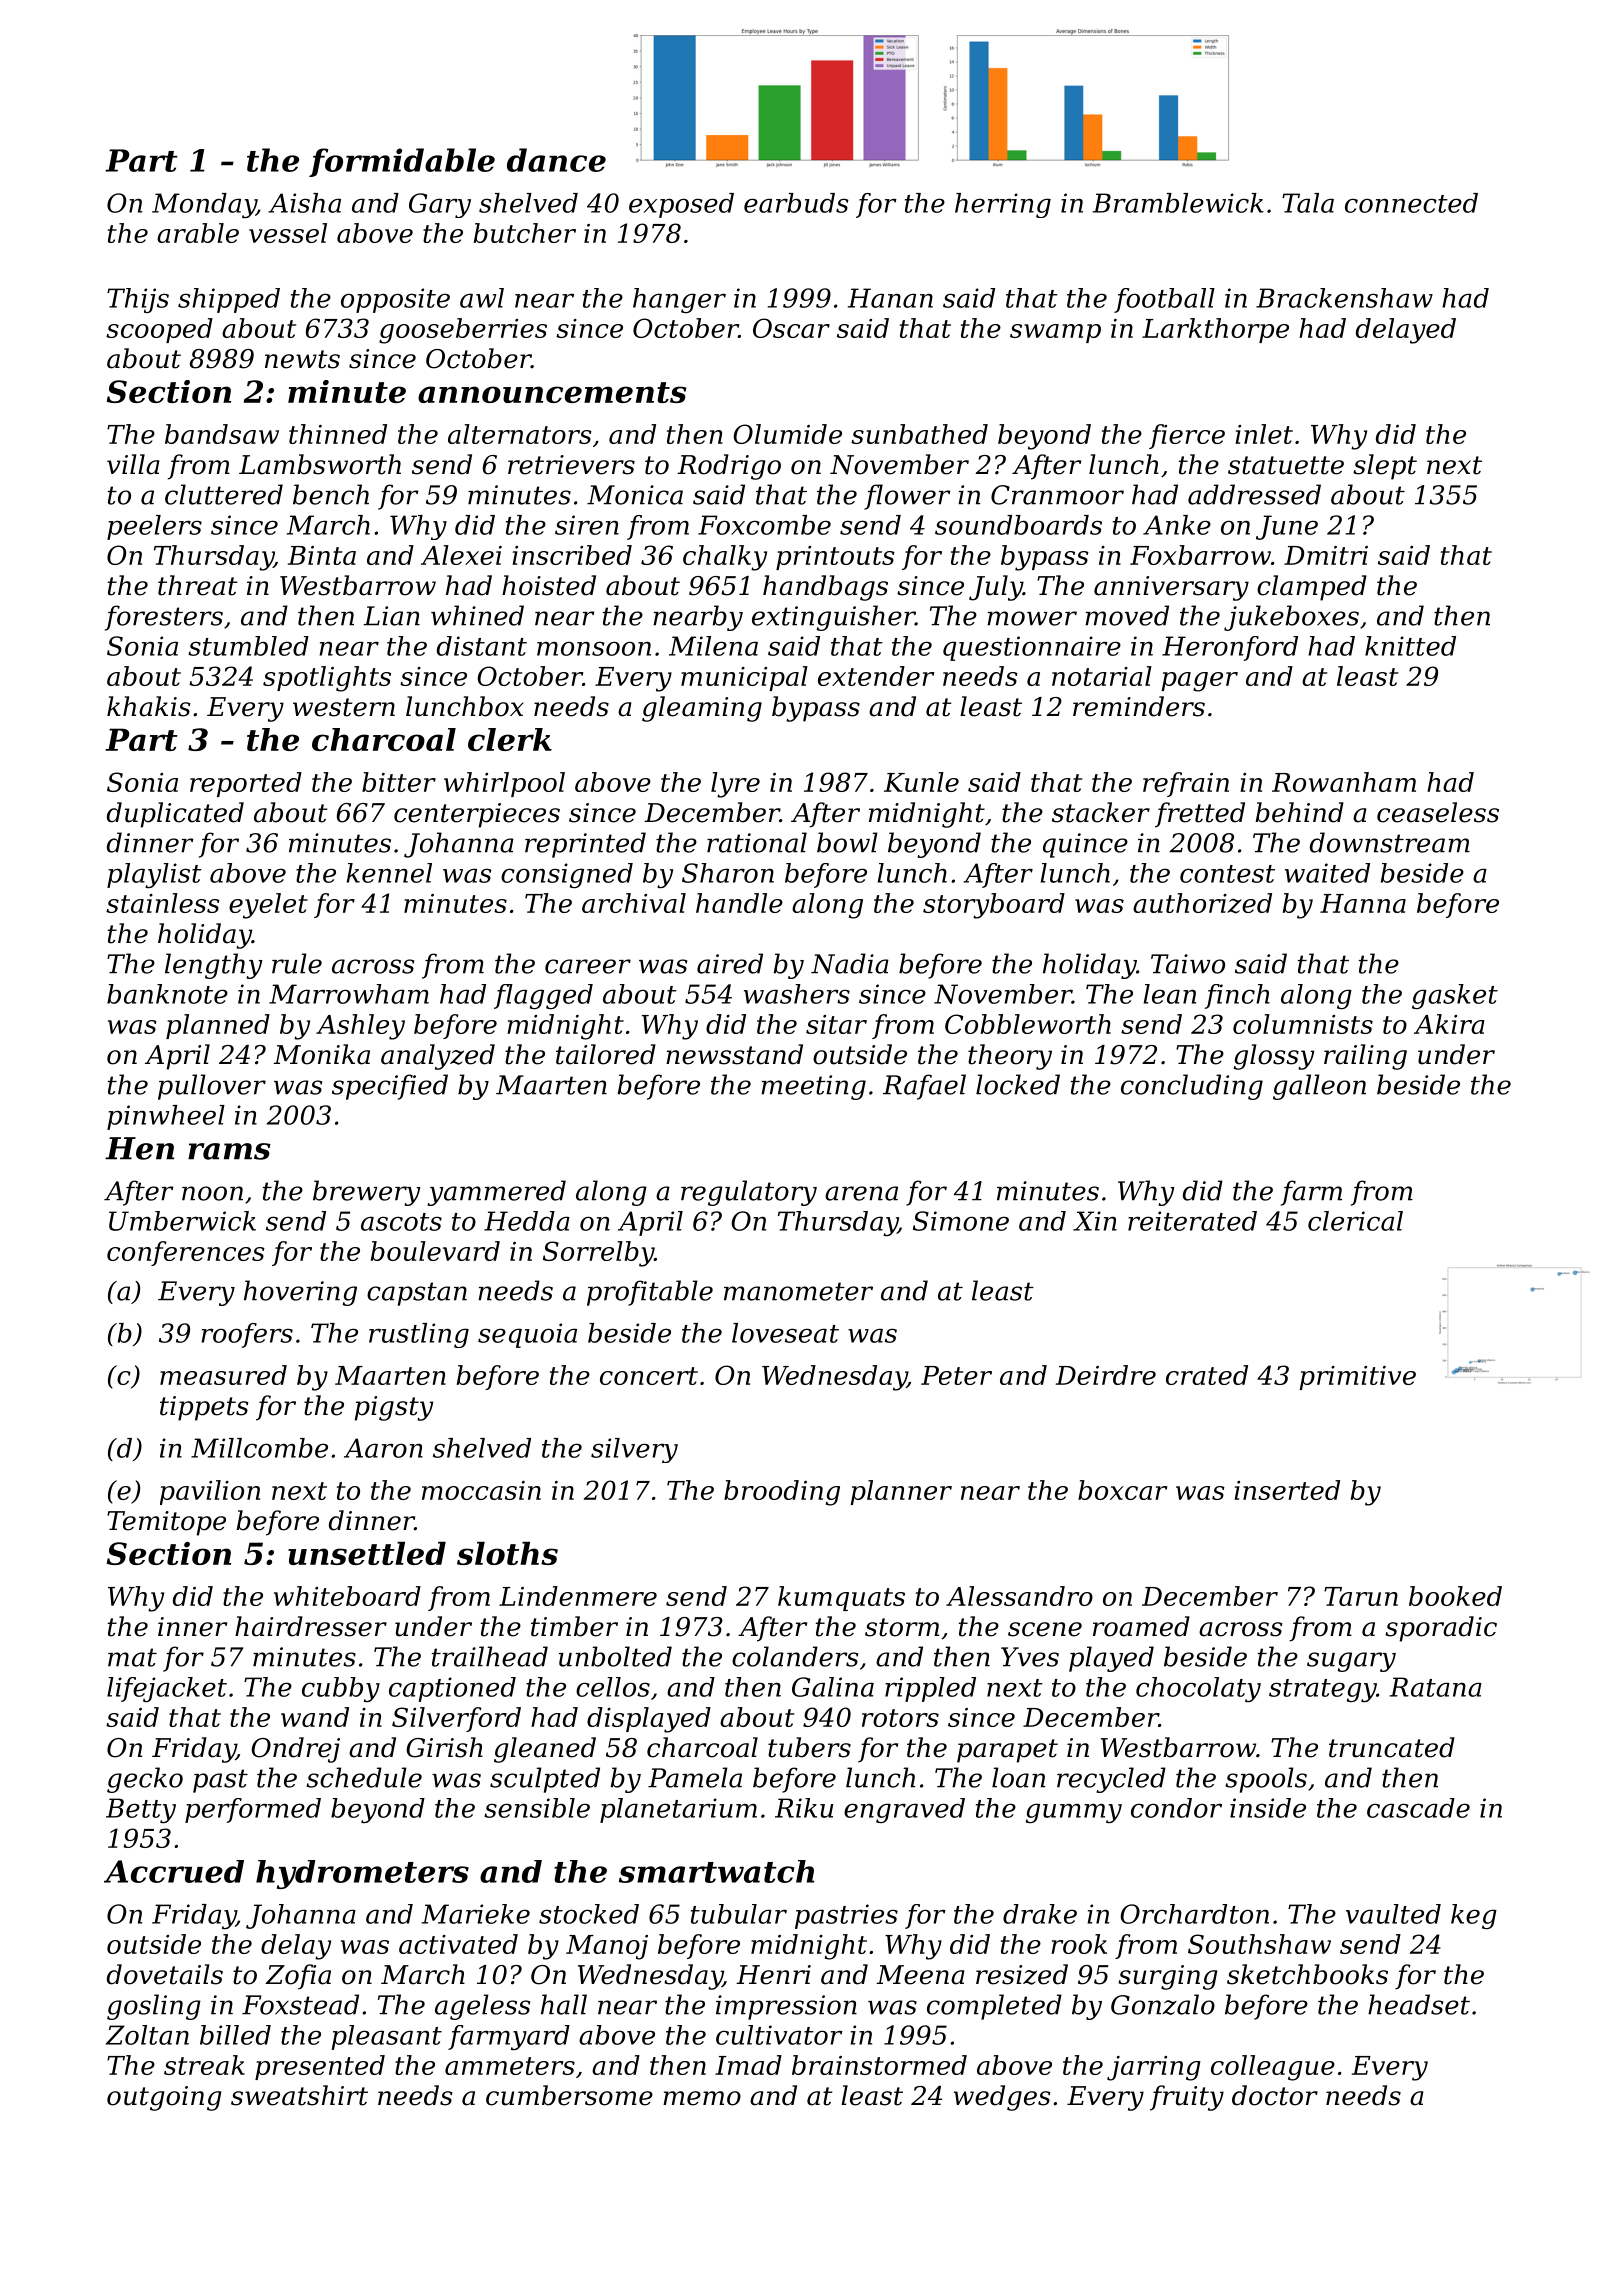 Image resolution: width=1620 pixels, height=2292 pixels. I want to click on Galina, so click(833, 1687).
